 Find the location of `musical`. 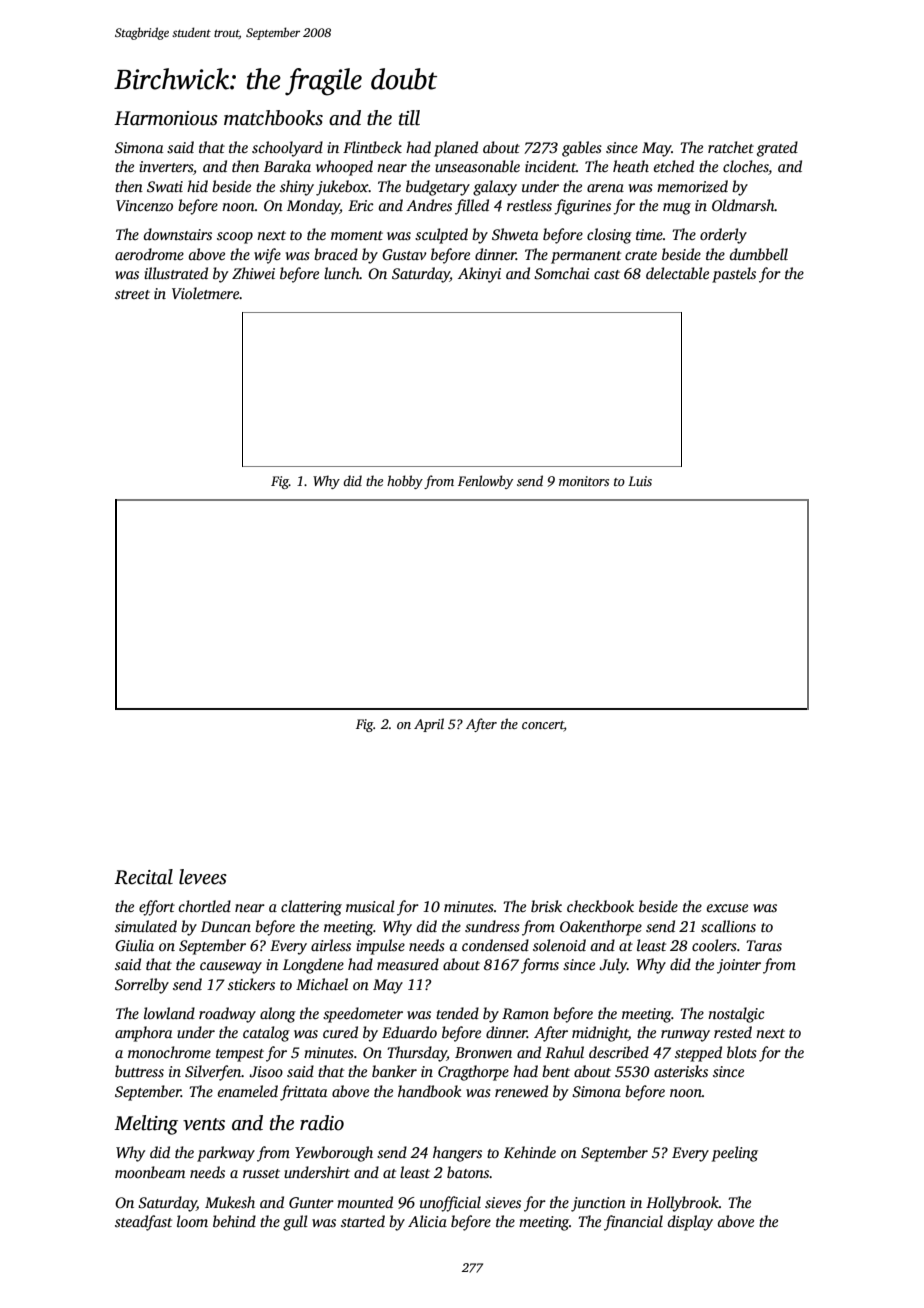

musical is located at coordinates (370, 906).
